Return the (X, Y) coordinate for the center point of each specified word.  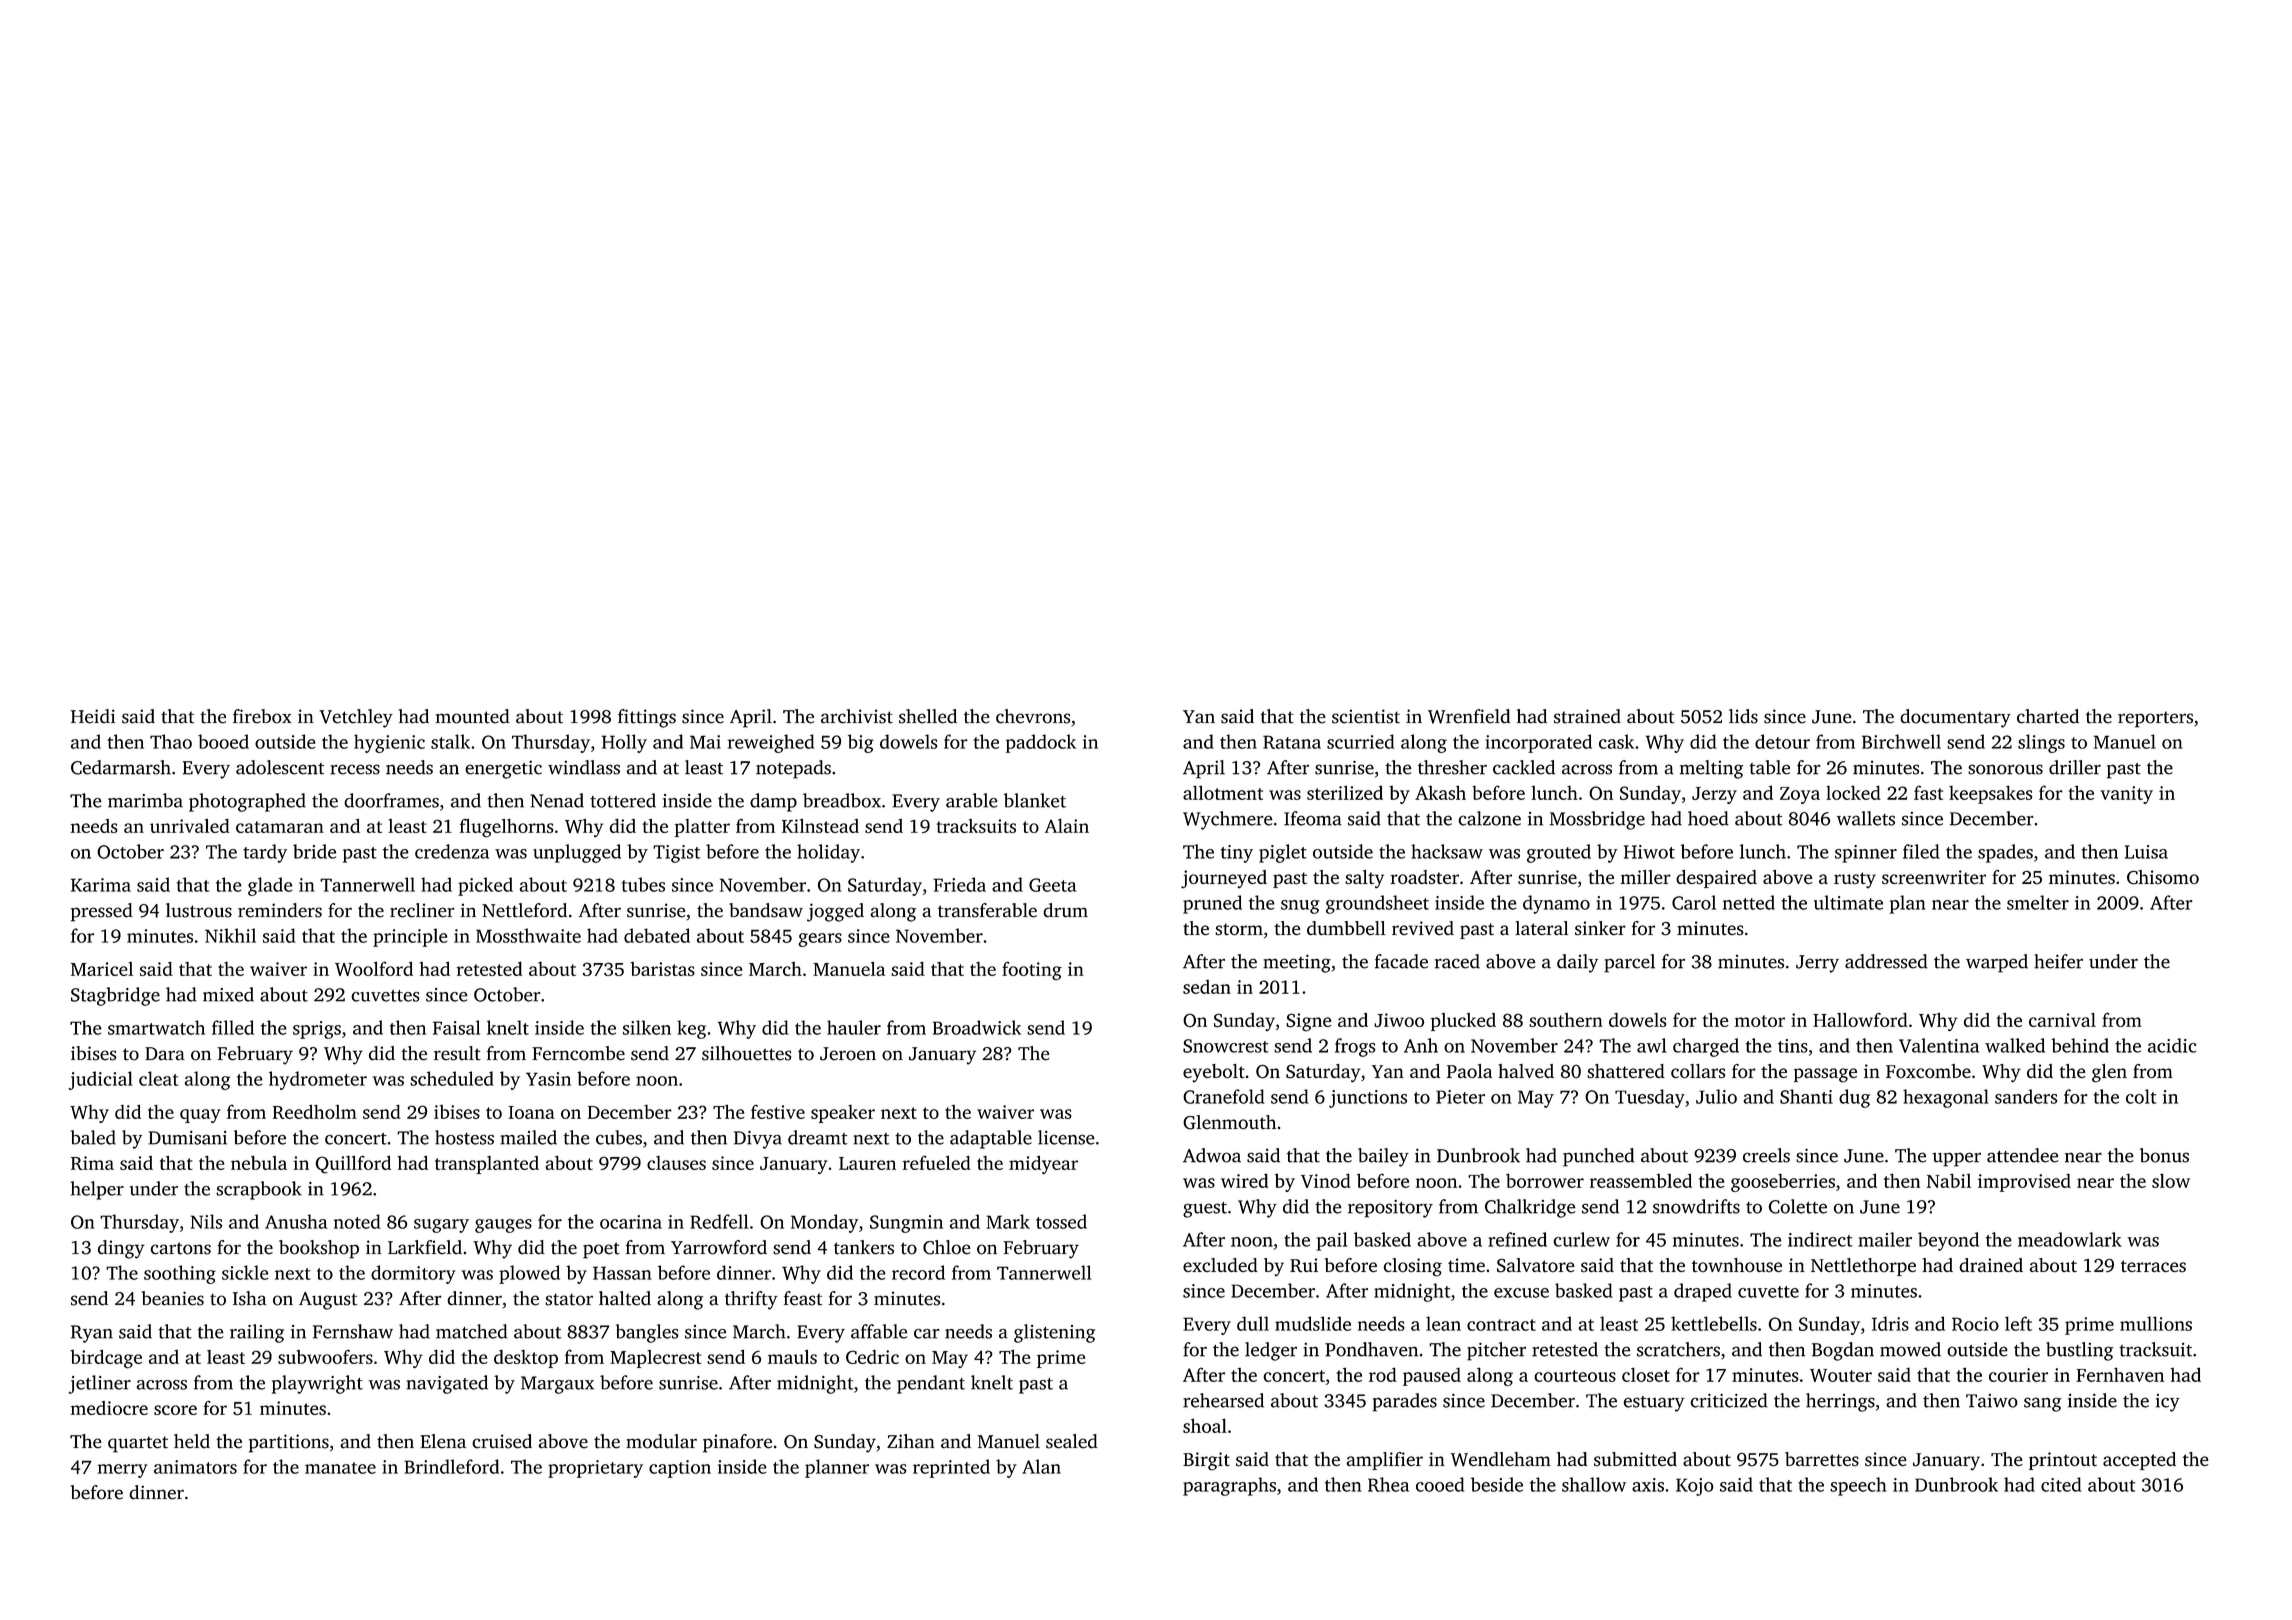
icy (2168, 1403)
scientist (1366, 716)
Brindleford (451, 1466)
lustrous (199, 910)
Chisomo (2163, 877)
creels (1766, 1155)
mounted (472, 716)
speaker (843, 1114)
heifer (2058, 961)
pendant (931, 1384)
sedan (1207, 987)
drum (1065, 910)
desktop (526, 1359)
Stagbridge (115, 996)
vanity (2126, 795)
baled (93, 1137)
